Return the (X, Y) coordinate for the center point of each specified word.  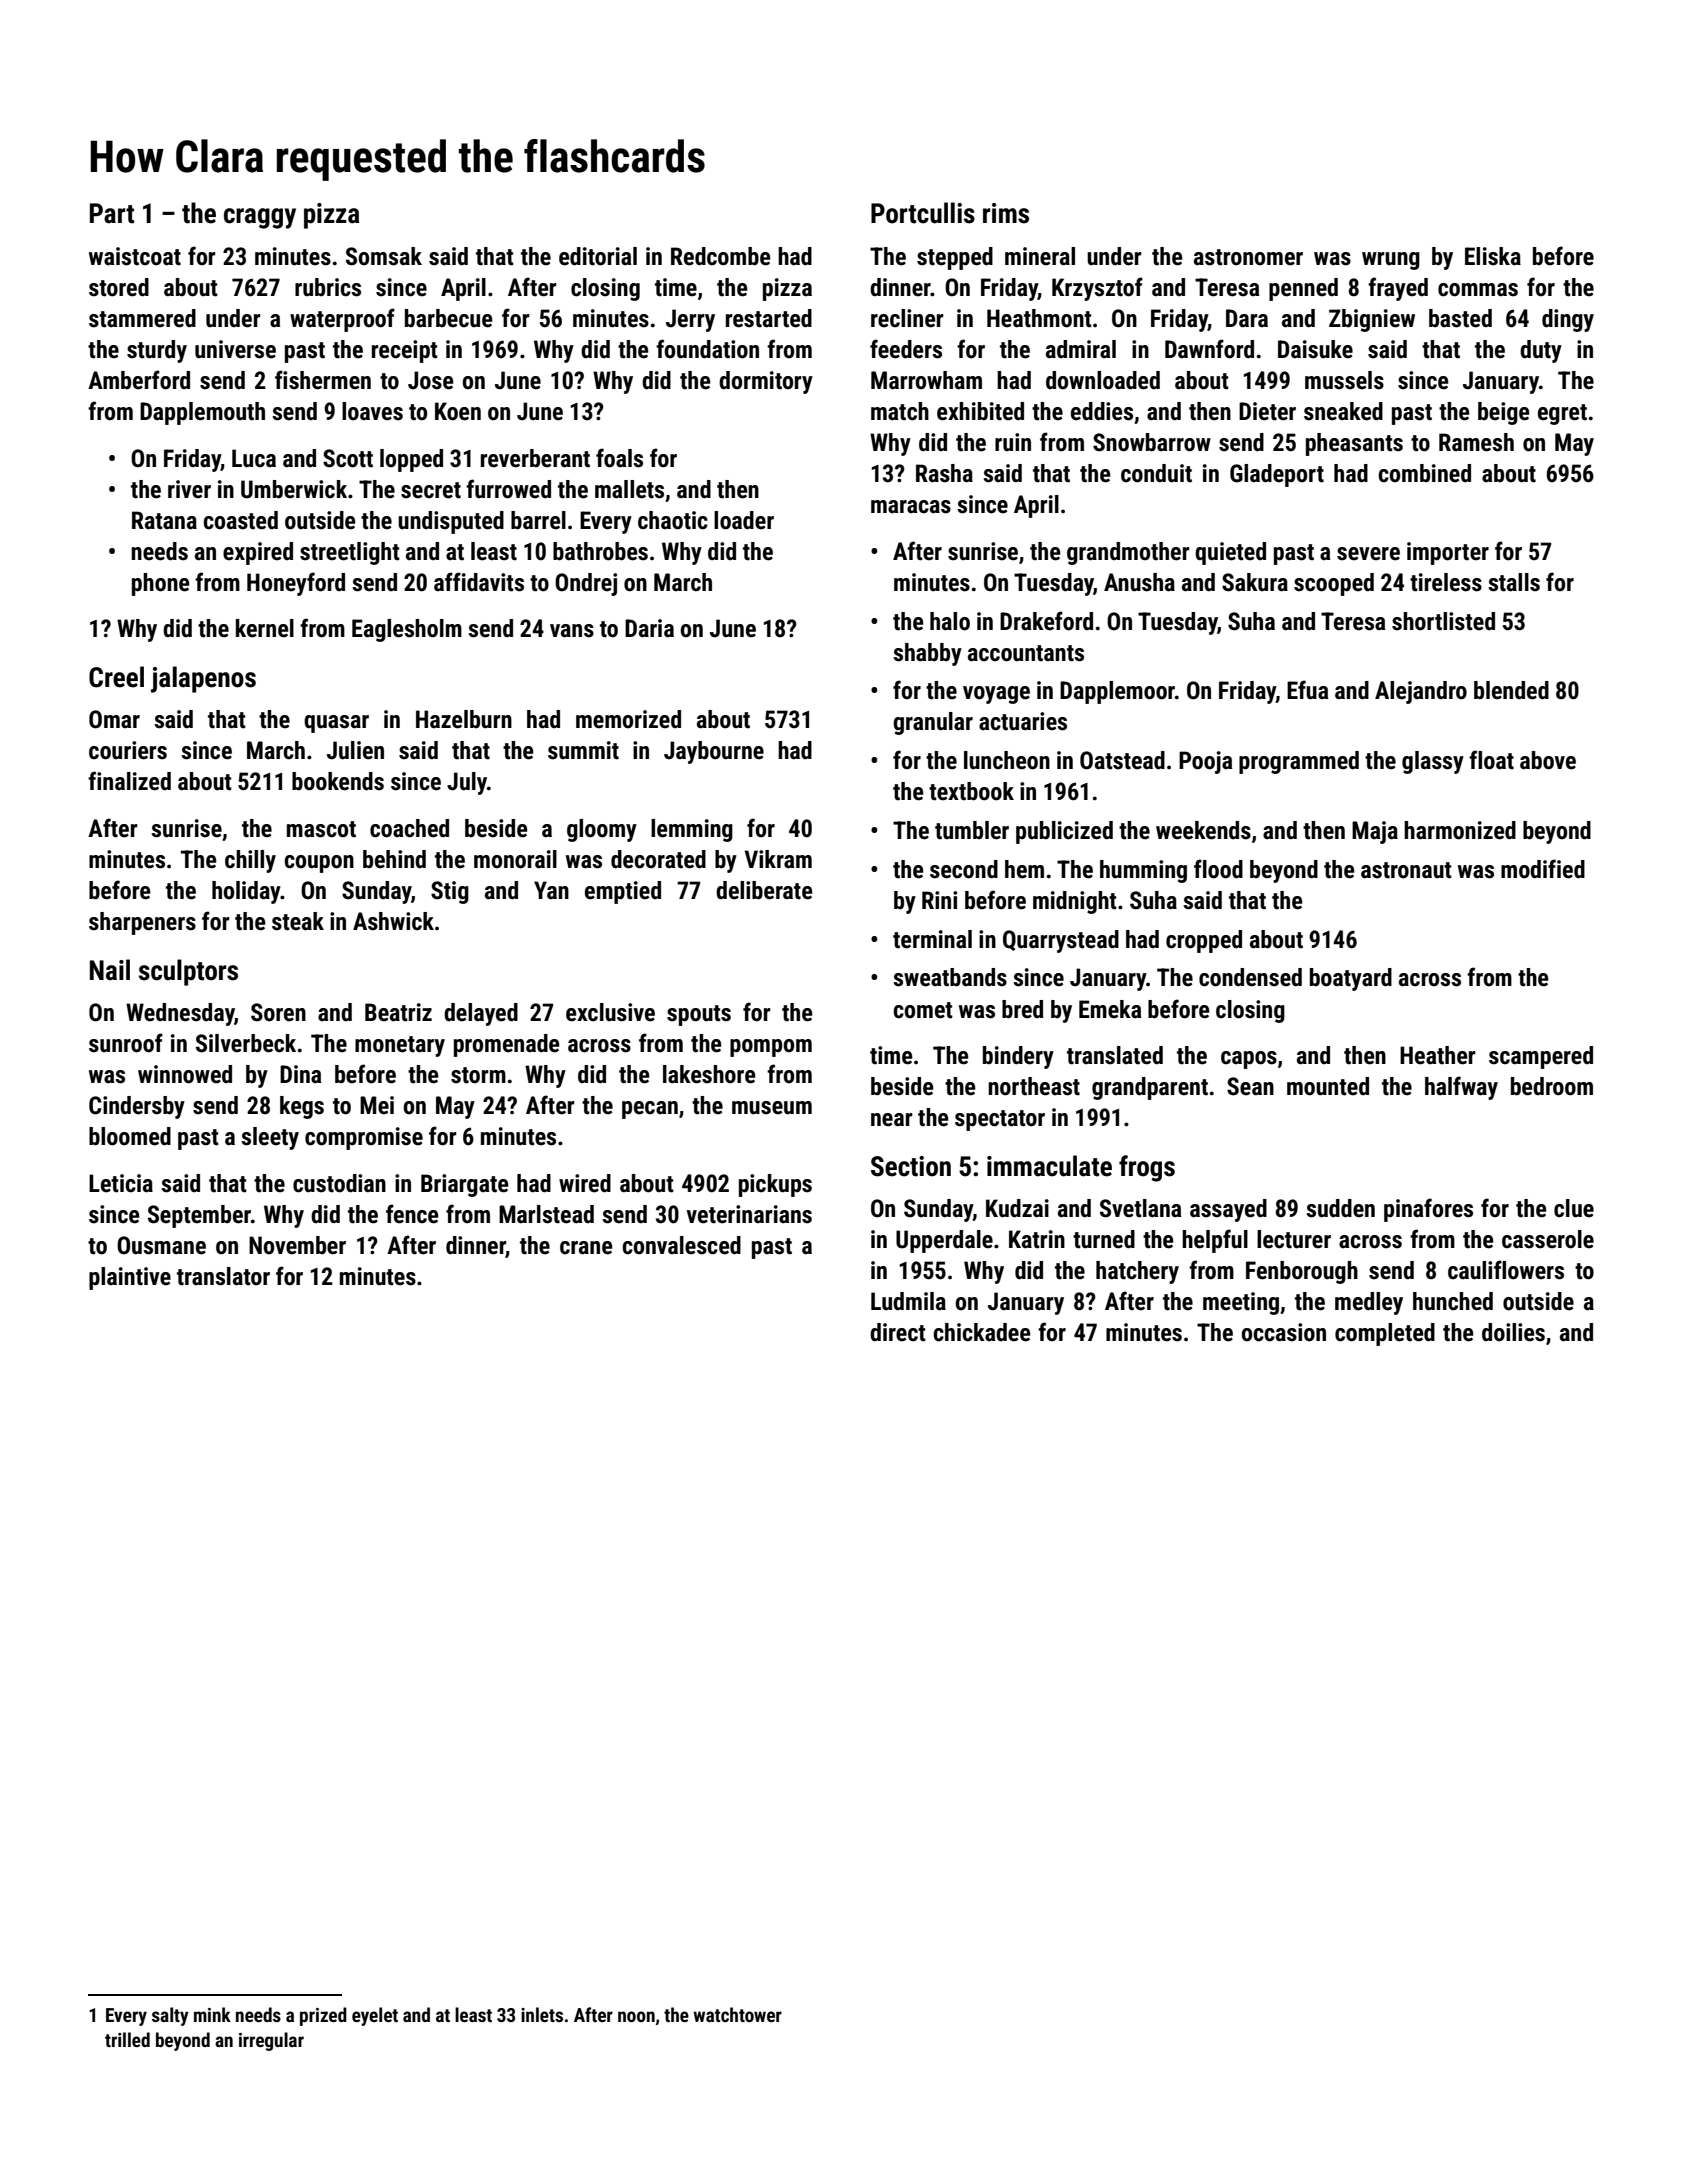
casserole (1548, 1239)
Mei (377, 1105)
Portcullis (923, 213)
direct (898, 1332)
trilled (127, 2039)
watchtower (737, 2014)
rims (1006, 213)
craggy (260, 218)
